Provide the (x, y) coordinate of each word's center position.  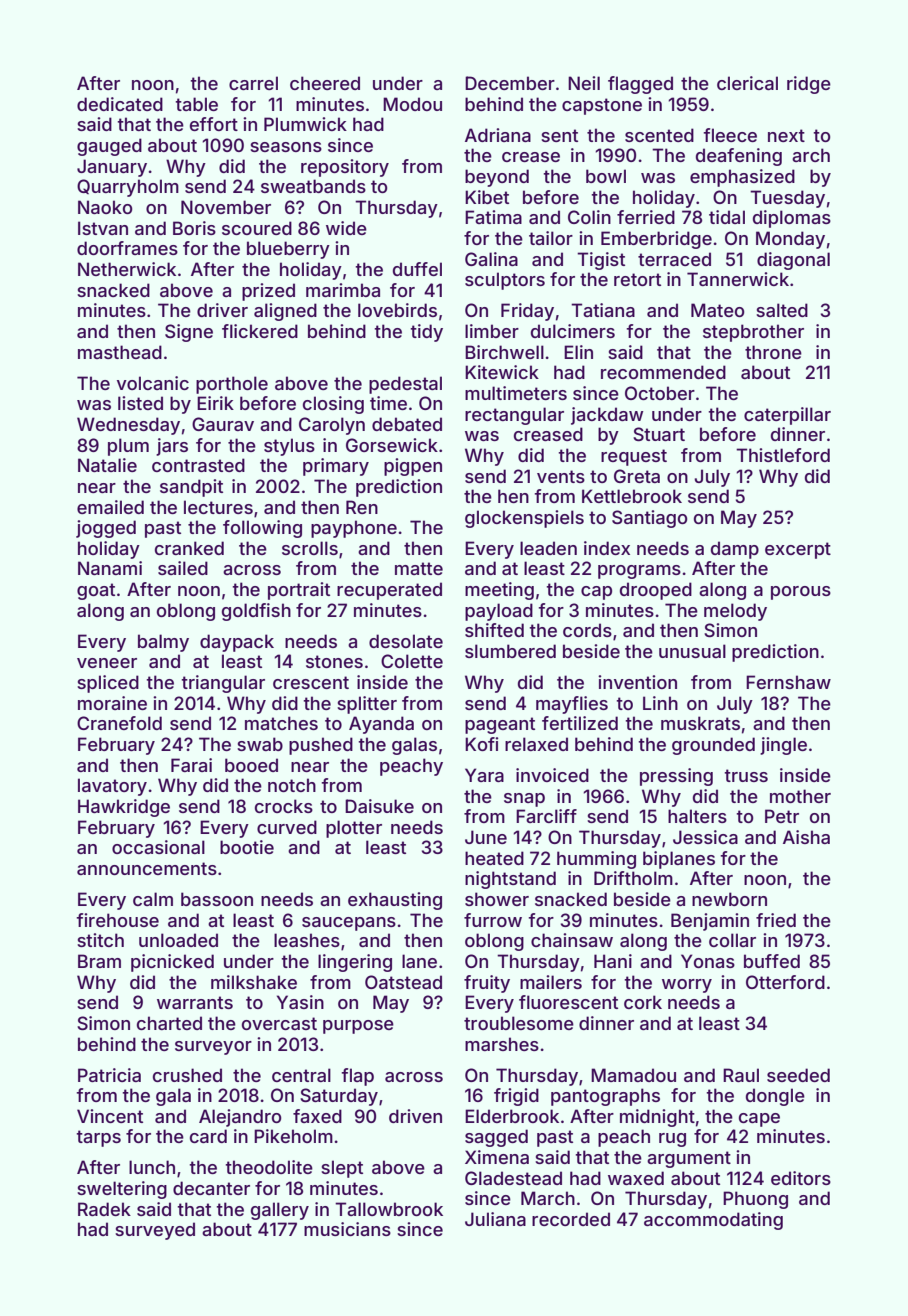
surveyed (155, 1231)
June (486, 837)
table (196, 104)
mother (800, 796)
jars (172, 447)
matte (419, 568)
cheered (325, 83)
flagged (640, 85)
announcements (147, 868)
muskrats (700, 723)
